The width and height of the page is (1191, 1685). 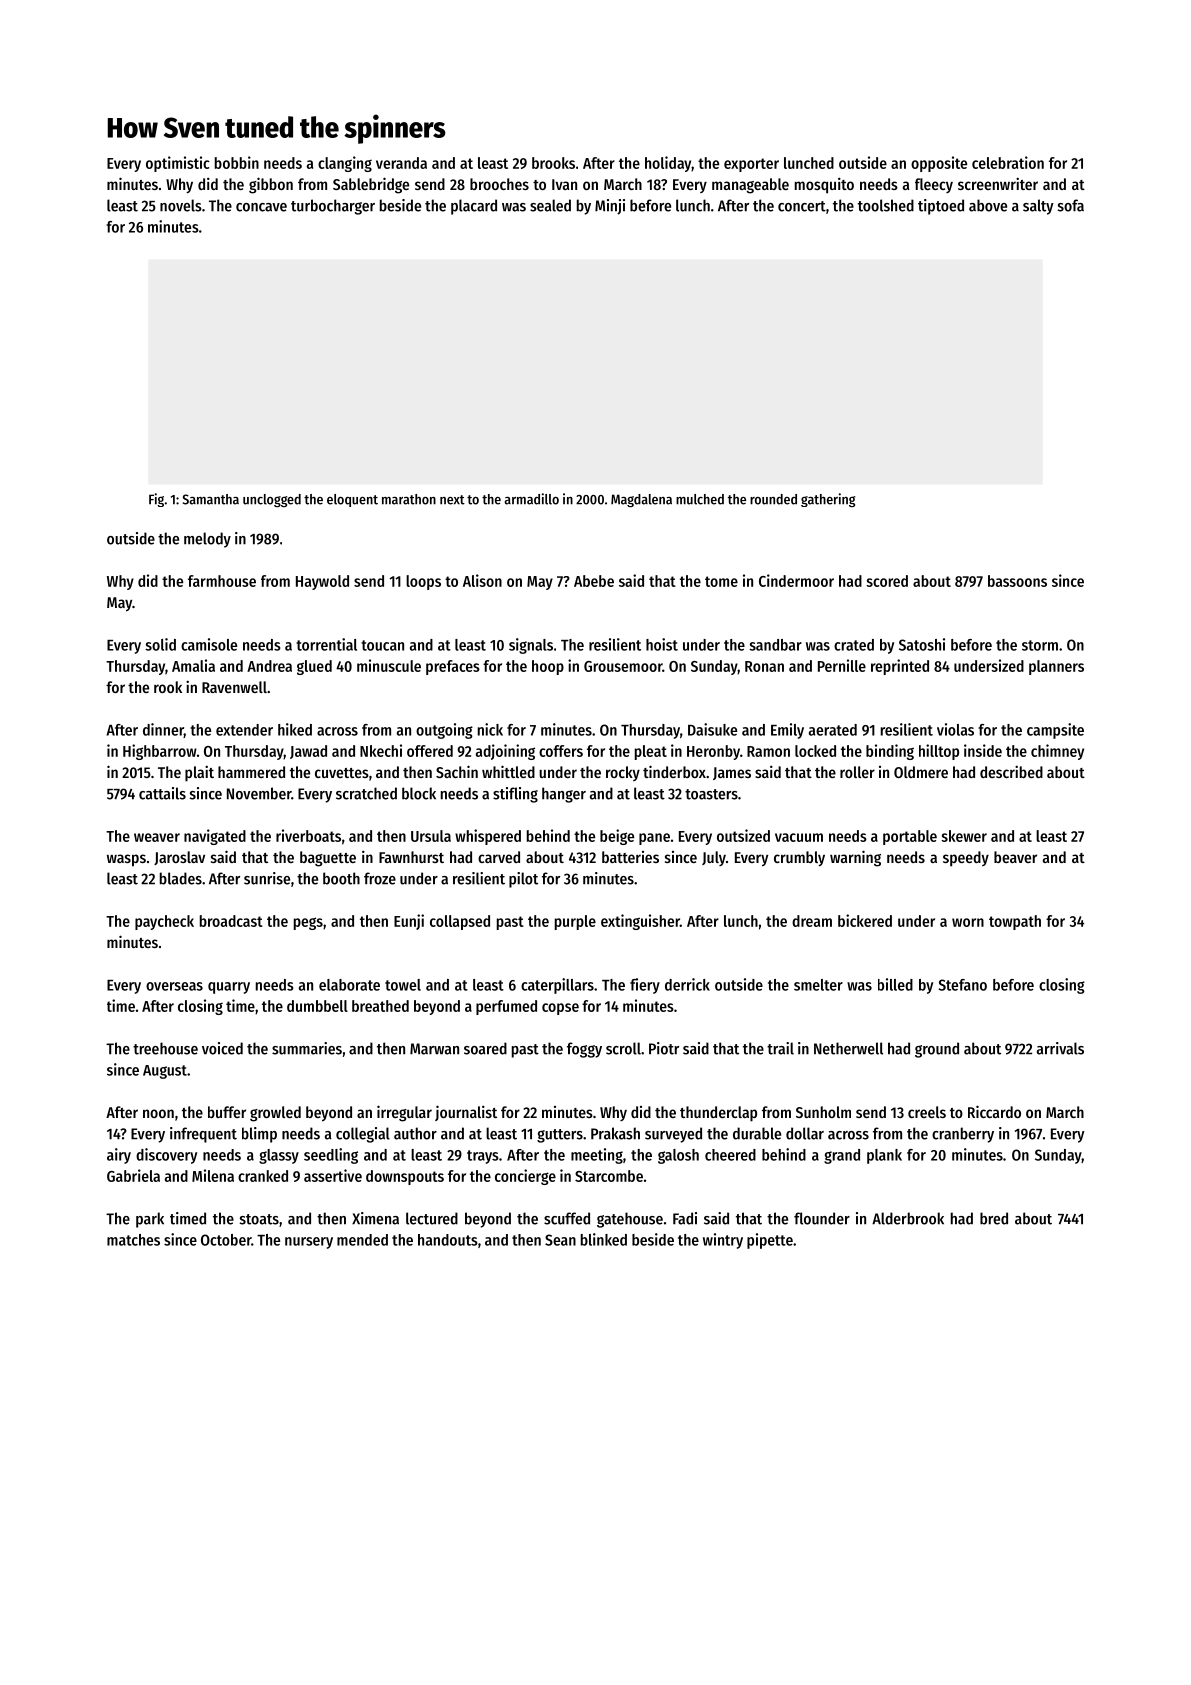 I want to click on salty, so click(x=1038, y=207).
